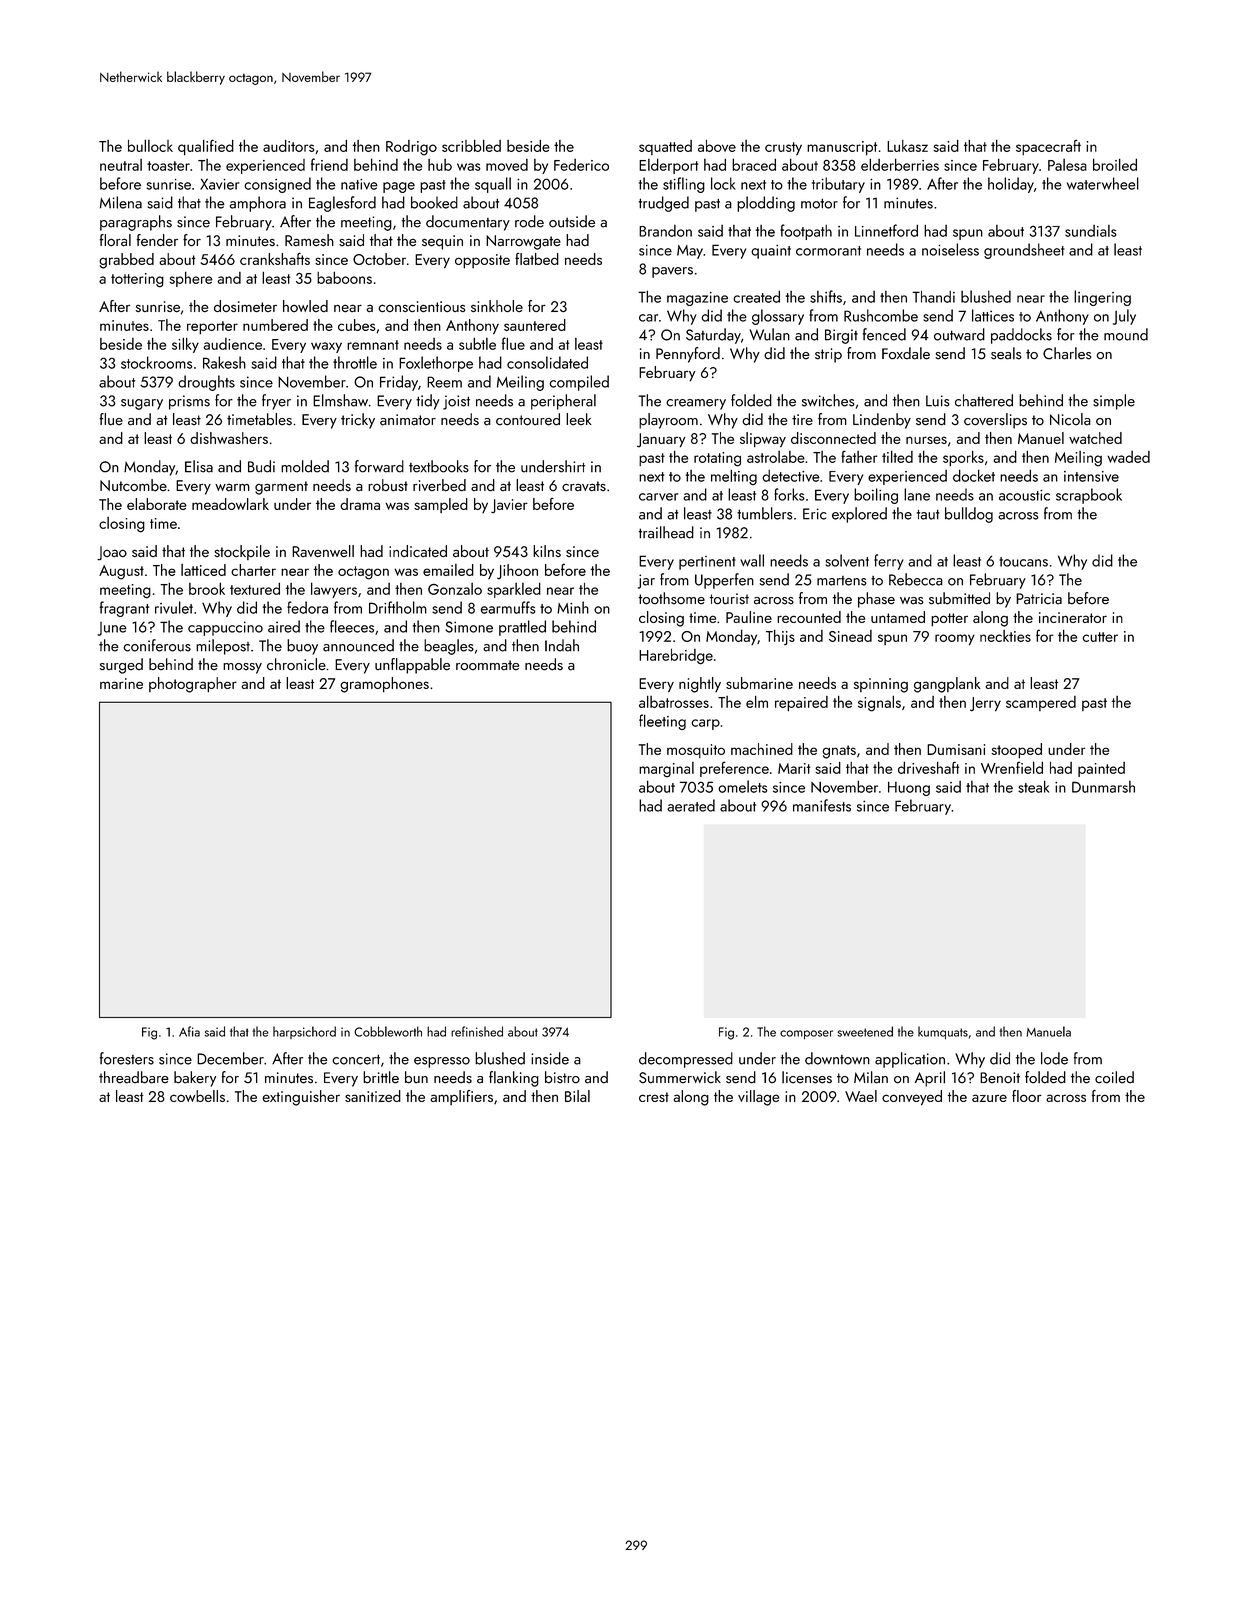 The height and width of the document is (1618, 1250). What do you see at coordinates (907, 146) in the document?
I see `Lukasz` at bounding box center [907, 146].
